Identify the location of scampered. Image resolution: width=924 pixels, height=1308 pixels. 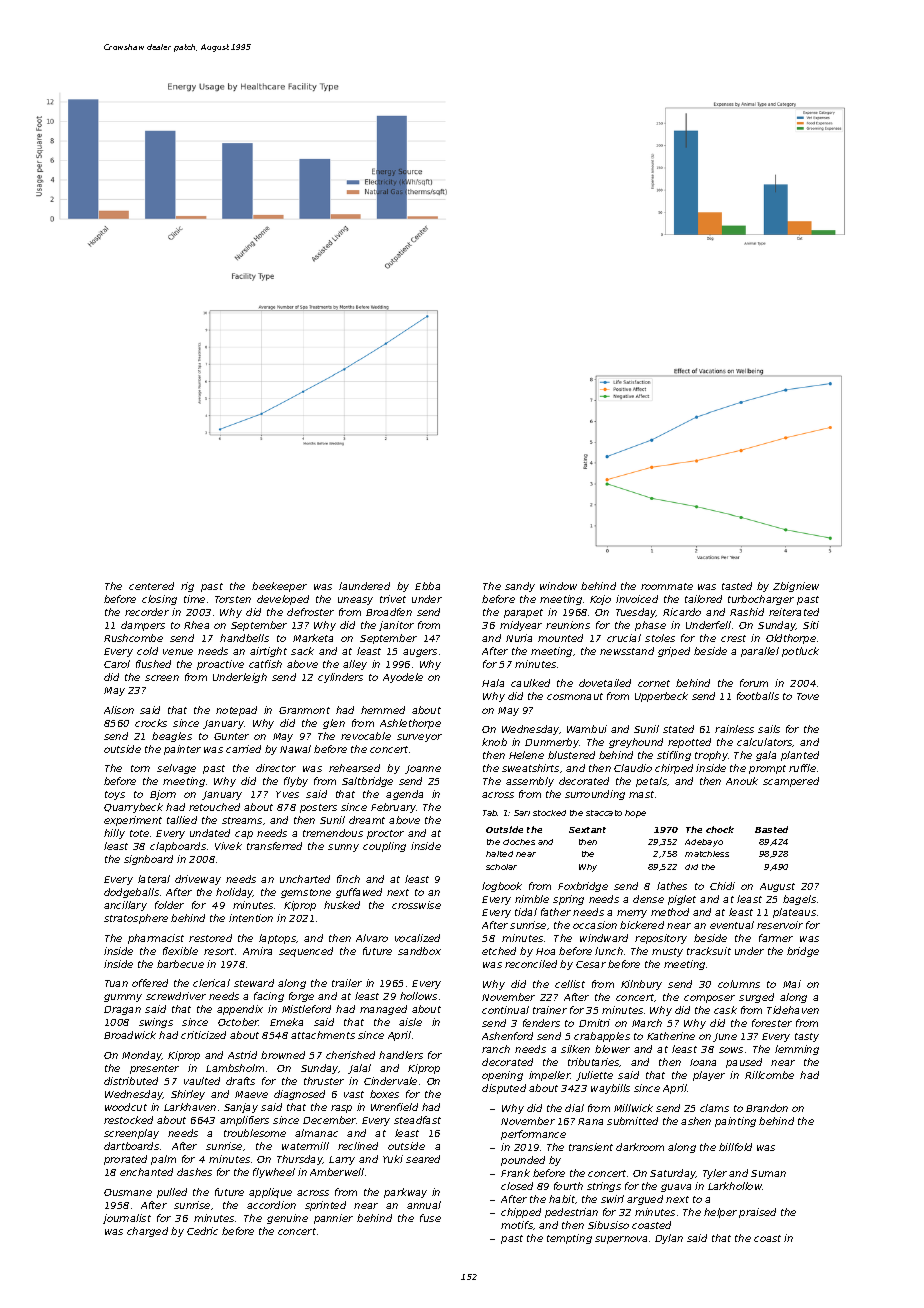
(791, 782).
